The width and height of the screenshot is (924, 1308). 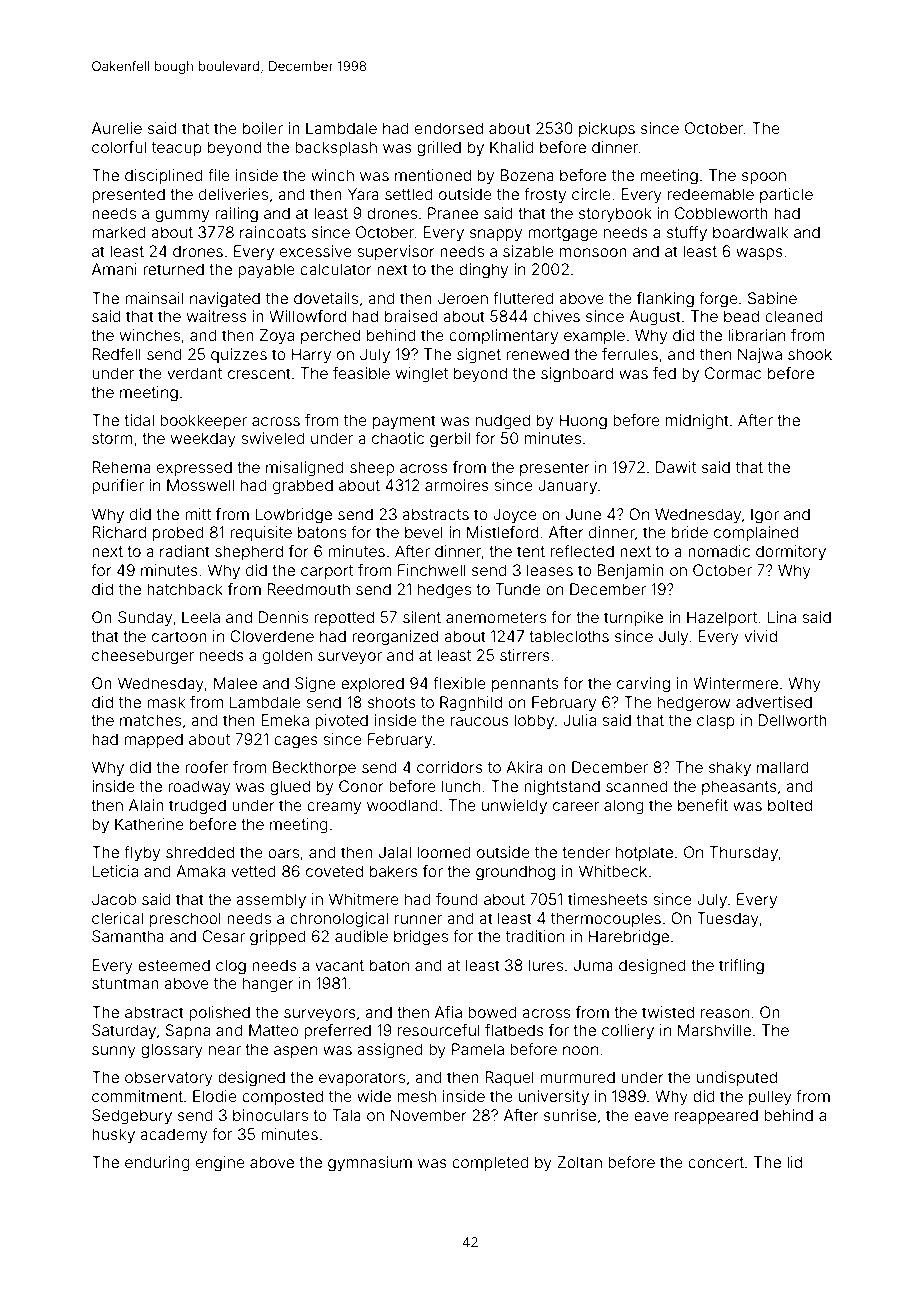 I want to click on enduring, so click(x=157, y=1164).
